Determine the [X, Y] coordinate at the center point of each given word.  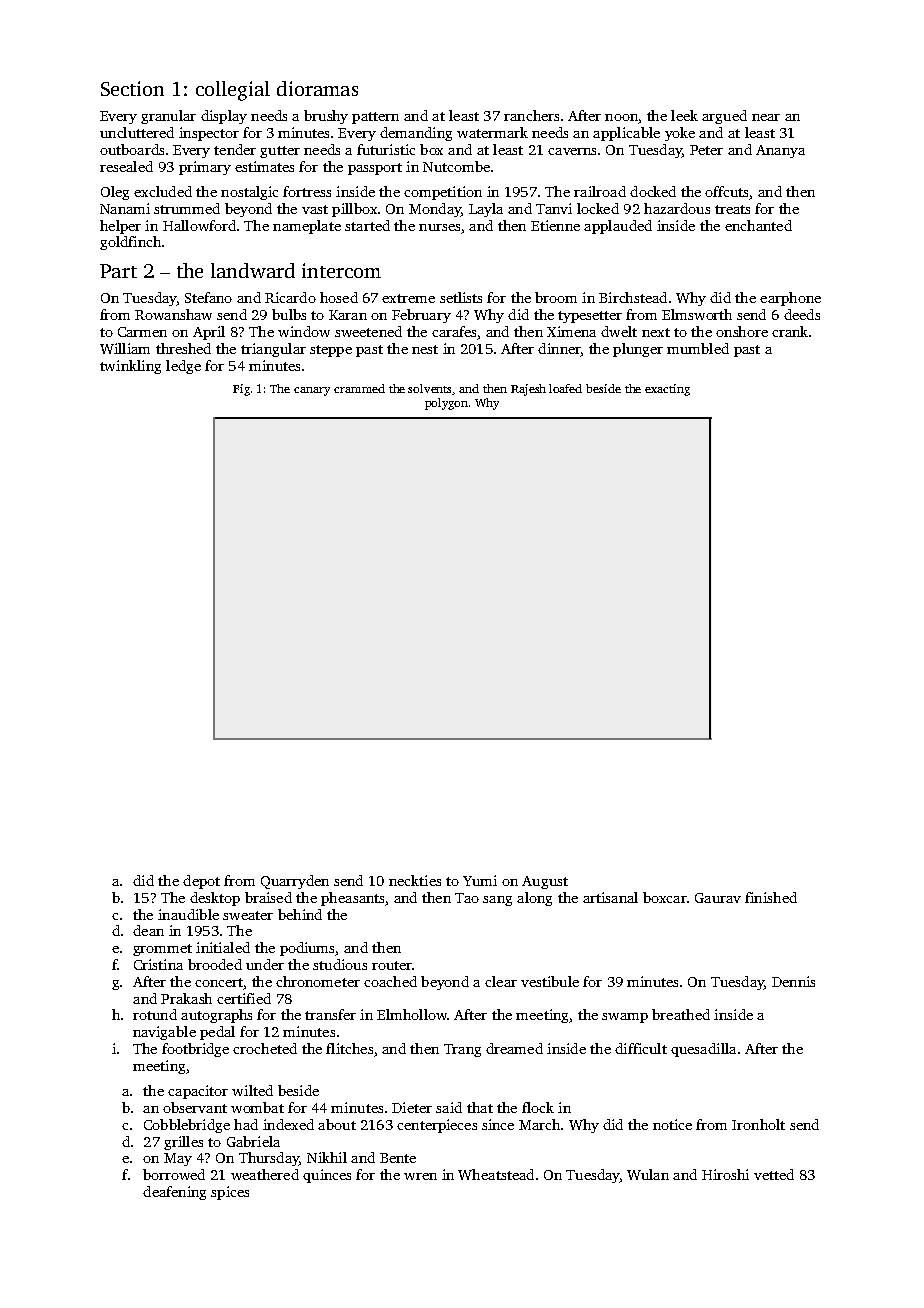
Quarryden [295, 882]
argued [724, 117]
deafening [174, 1193]
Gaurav [718, 898]
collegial [233, 91]
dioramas [317, 88]
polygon [446, 404]
